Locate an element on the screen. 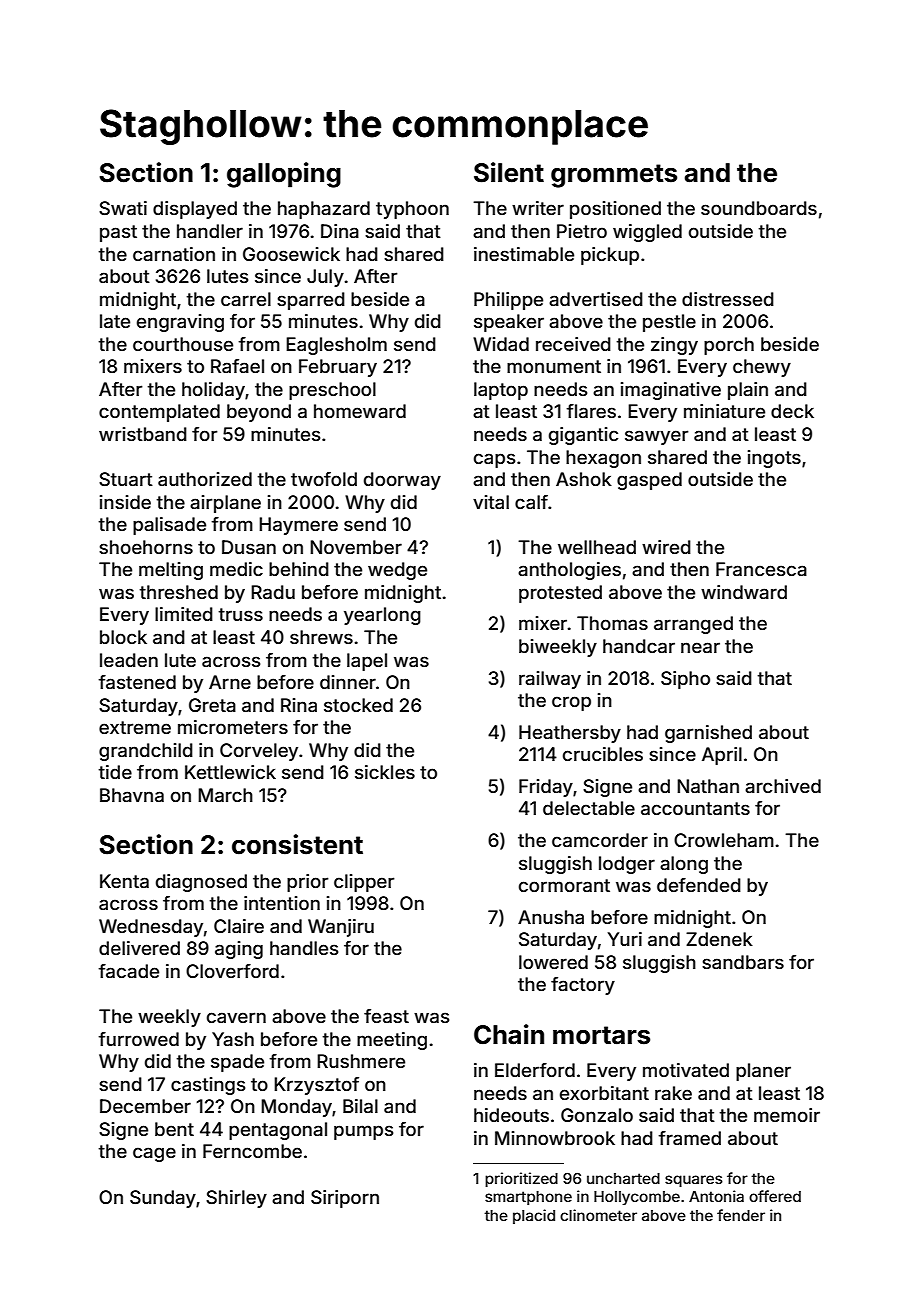  wellhead is located at coordinates (597, 547).
